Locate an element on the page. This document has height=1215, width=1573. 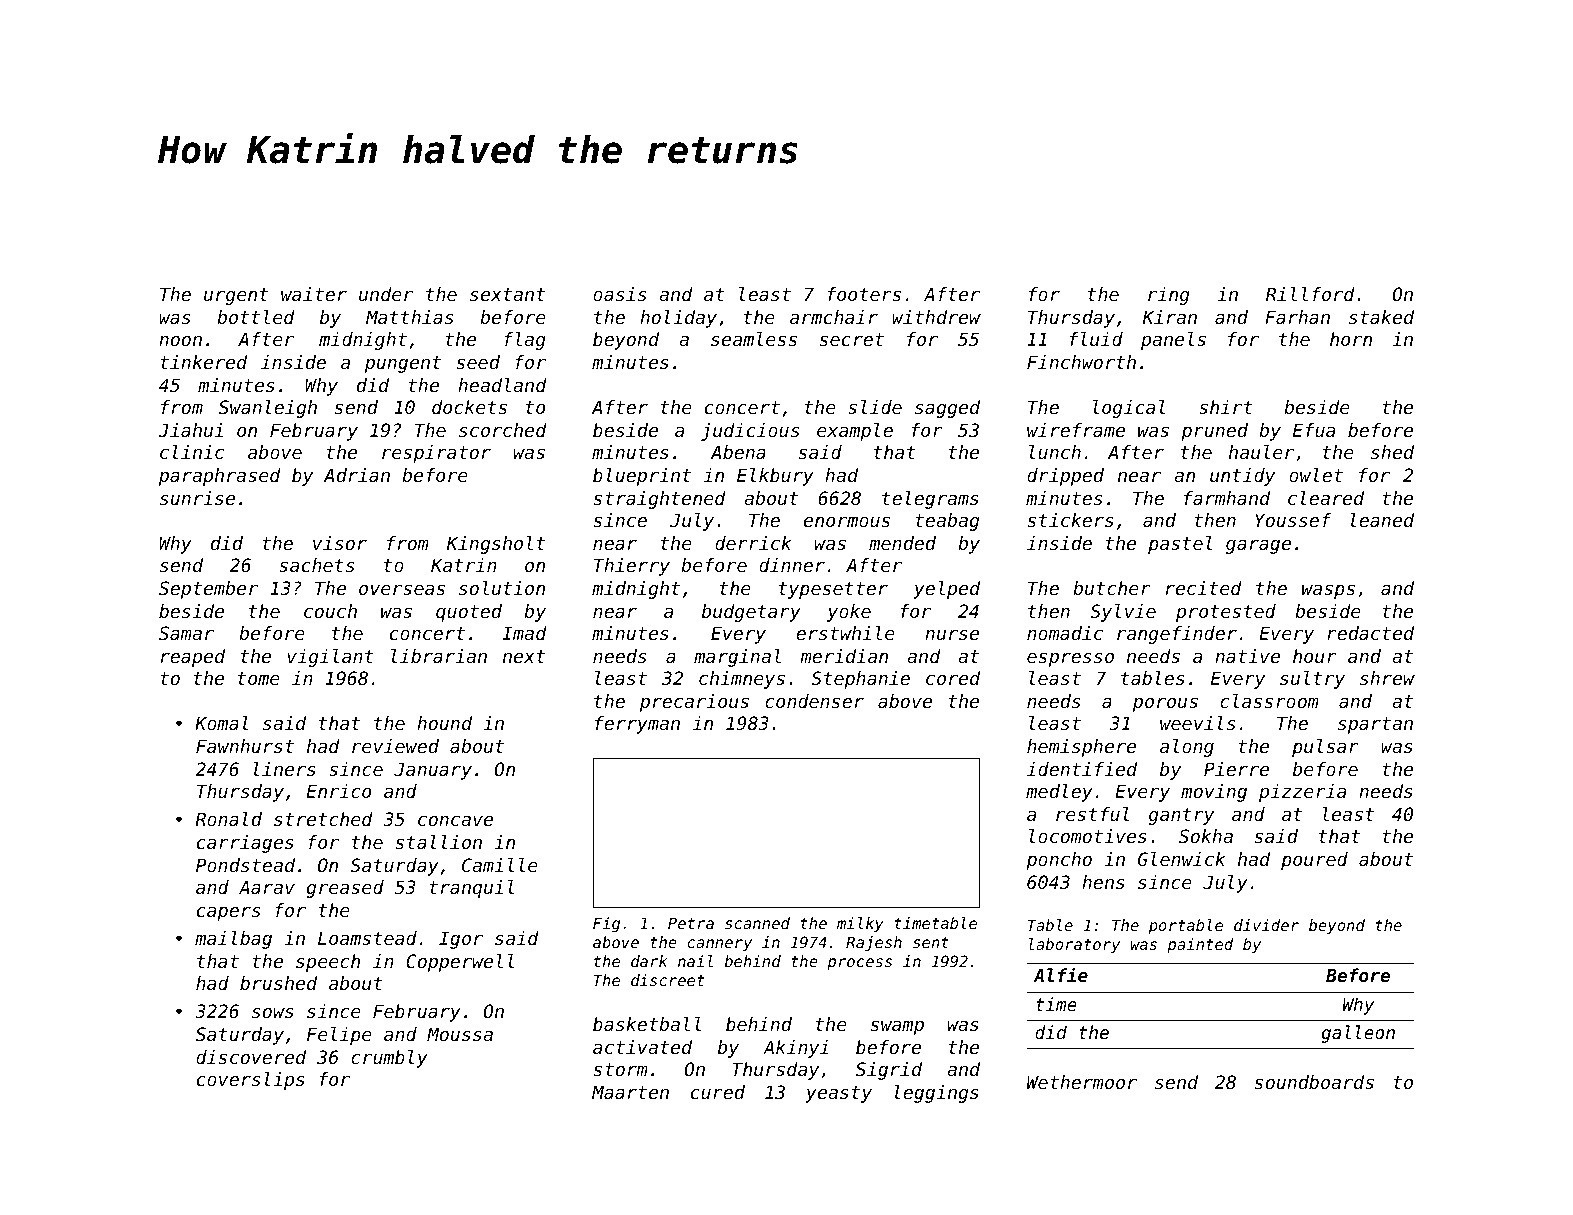
Ronald is located at coordinates (228, 819).
